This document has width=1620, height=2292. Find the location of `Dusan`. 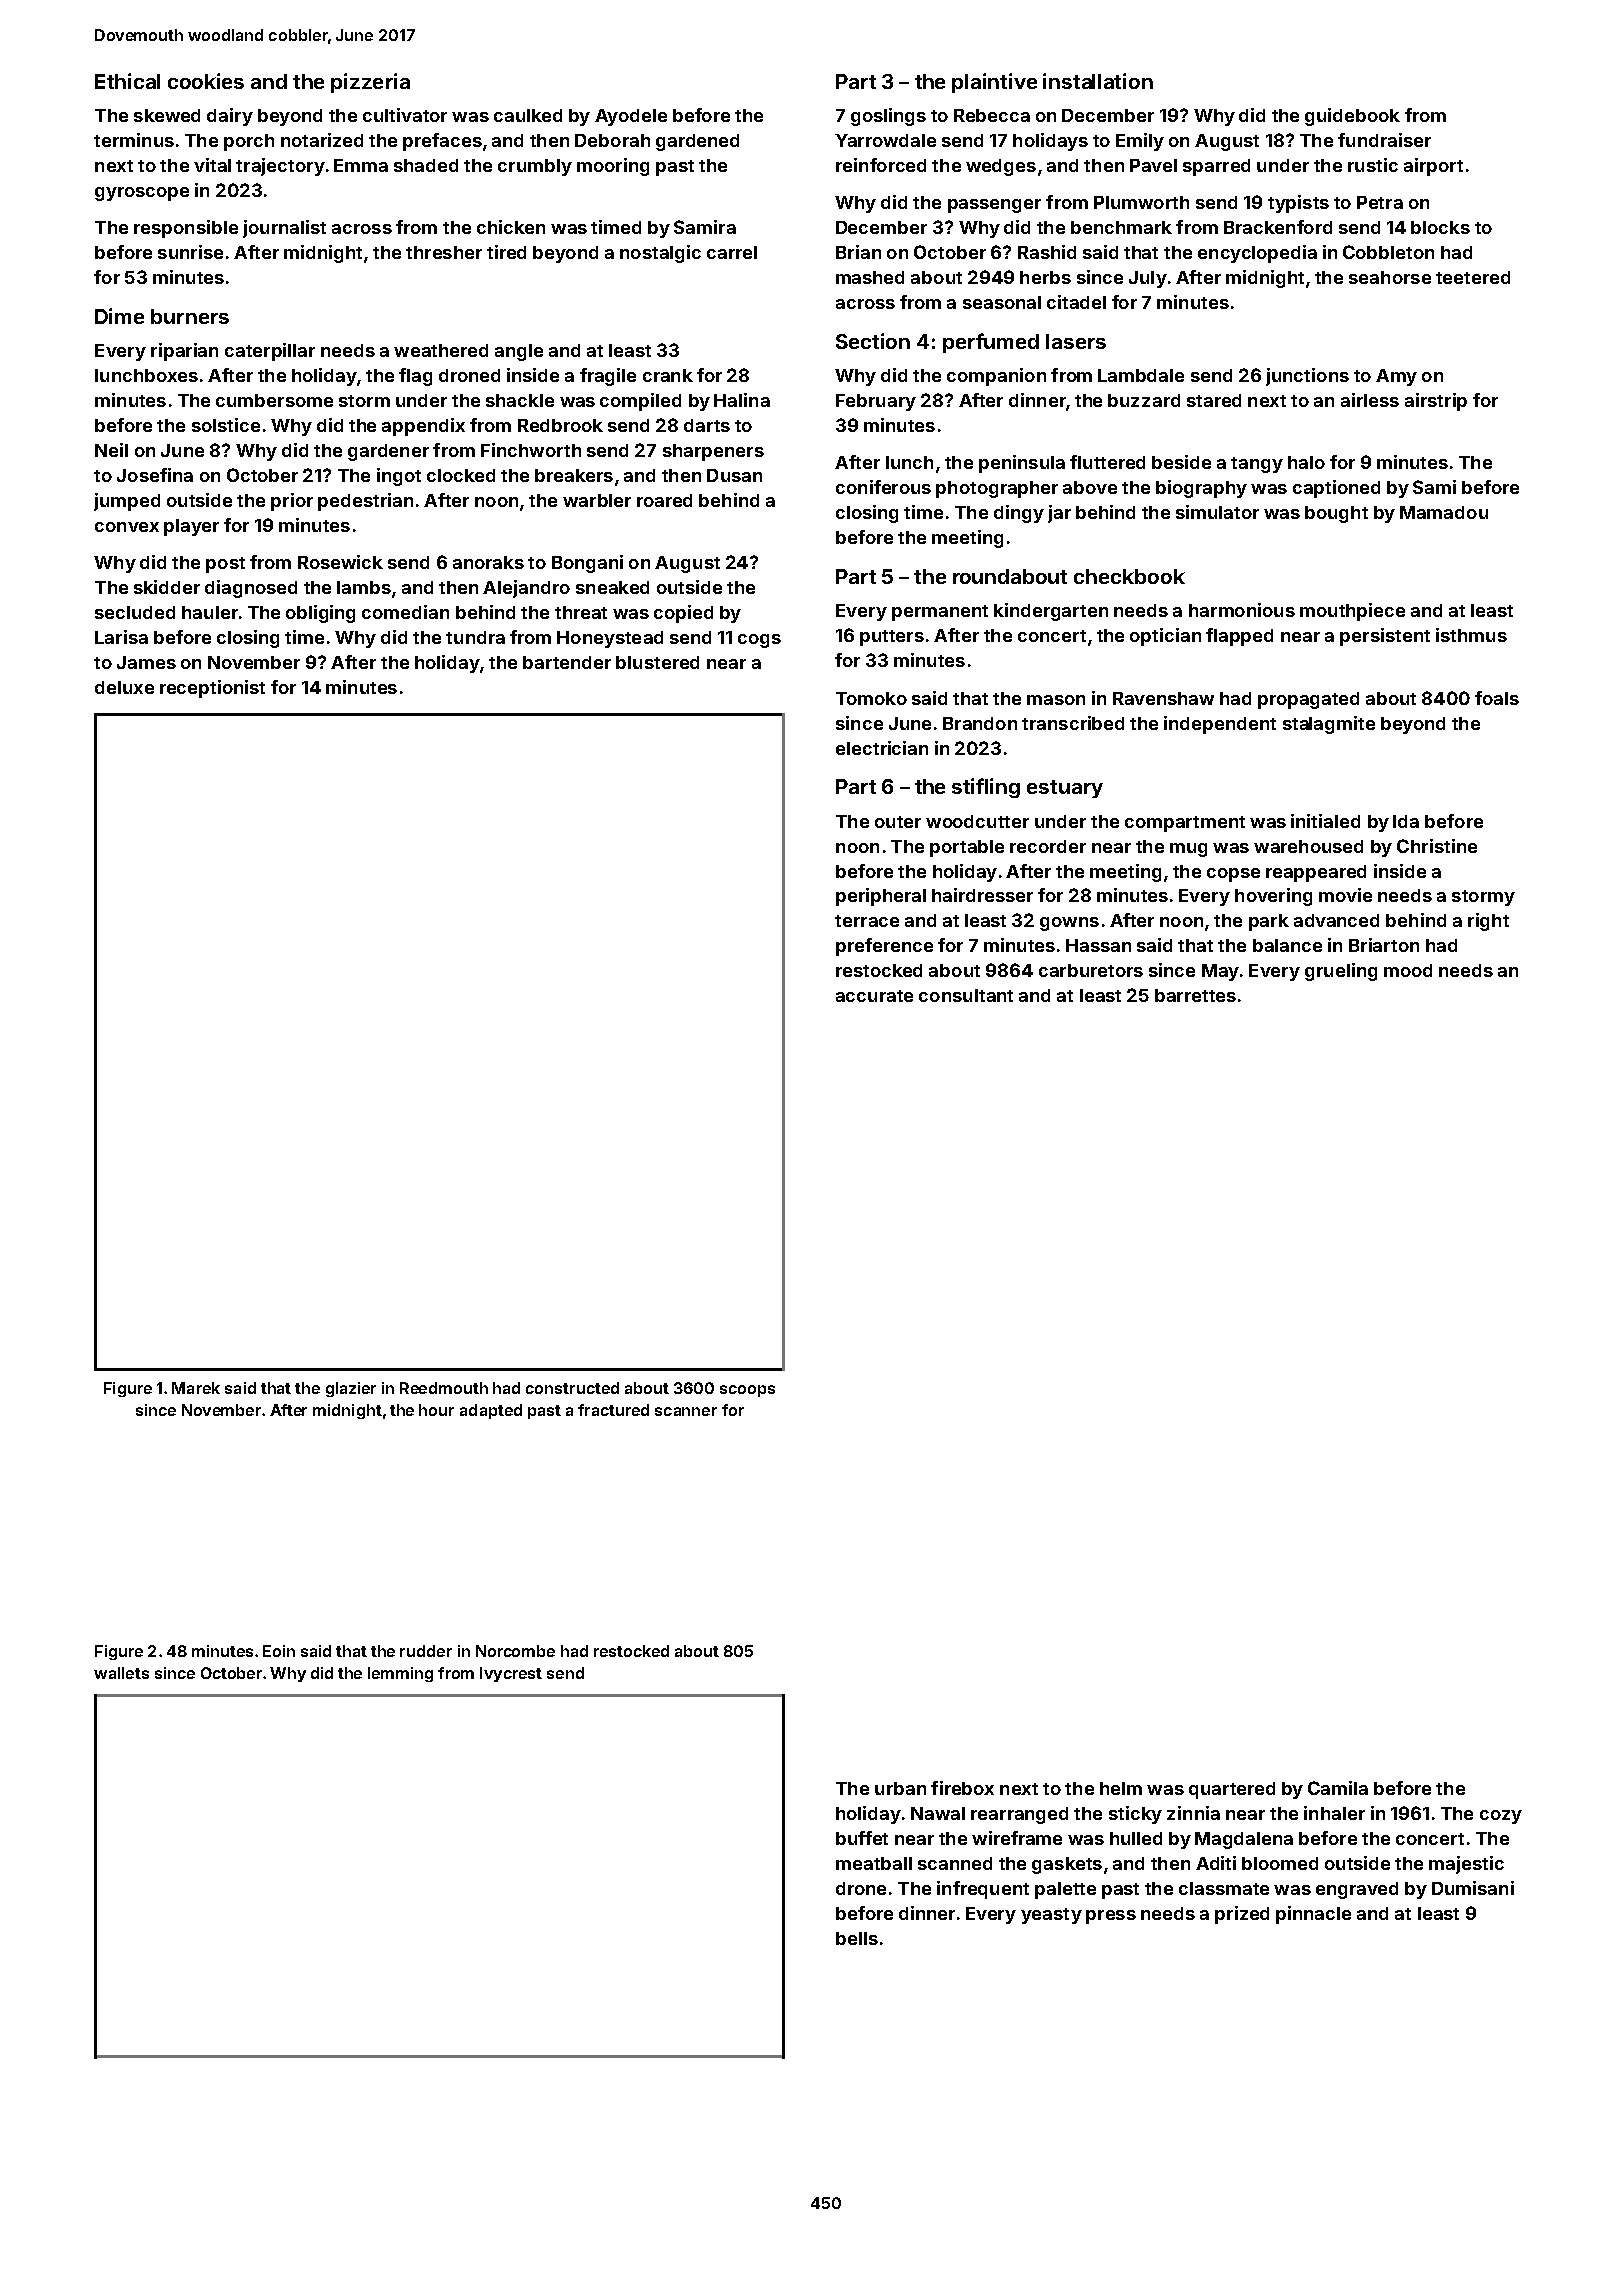

Dusan is located at coordinates (734, 475).
